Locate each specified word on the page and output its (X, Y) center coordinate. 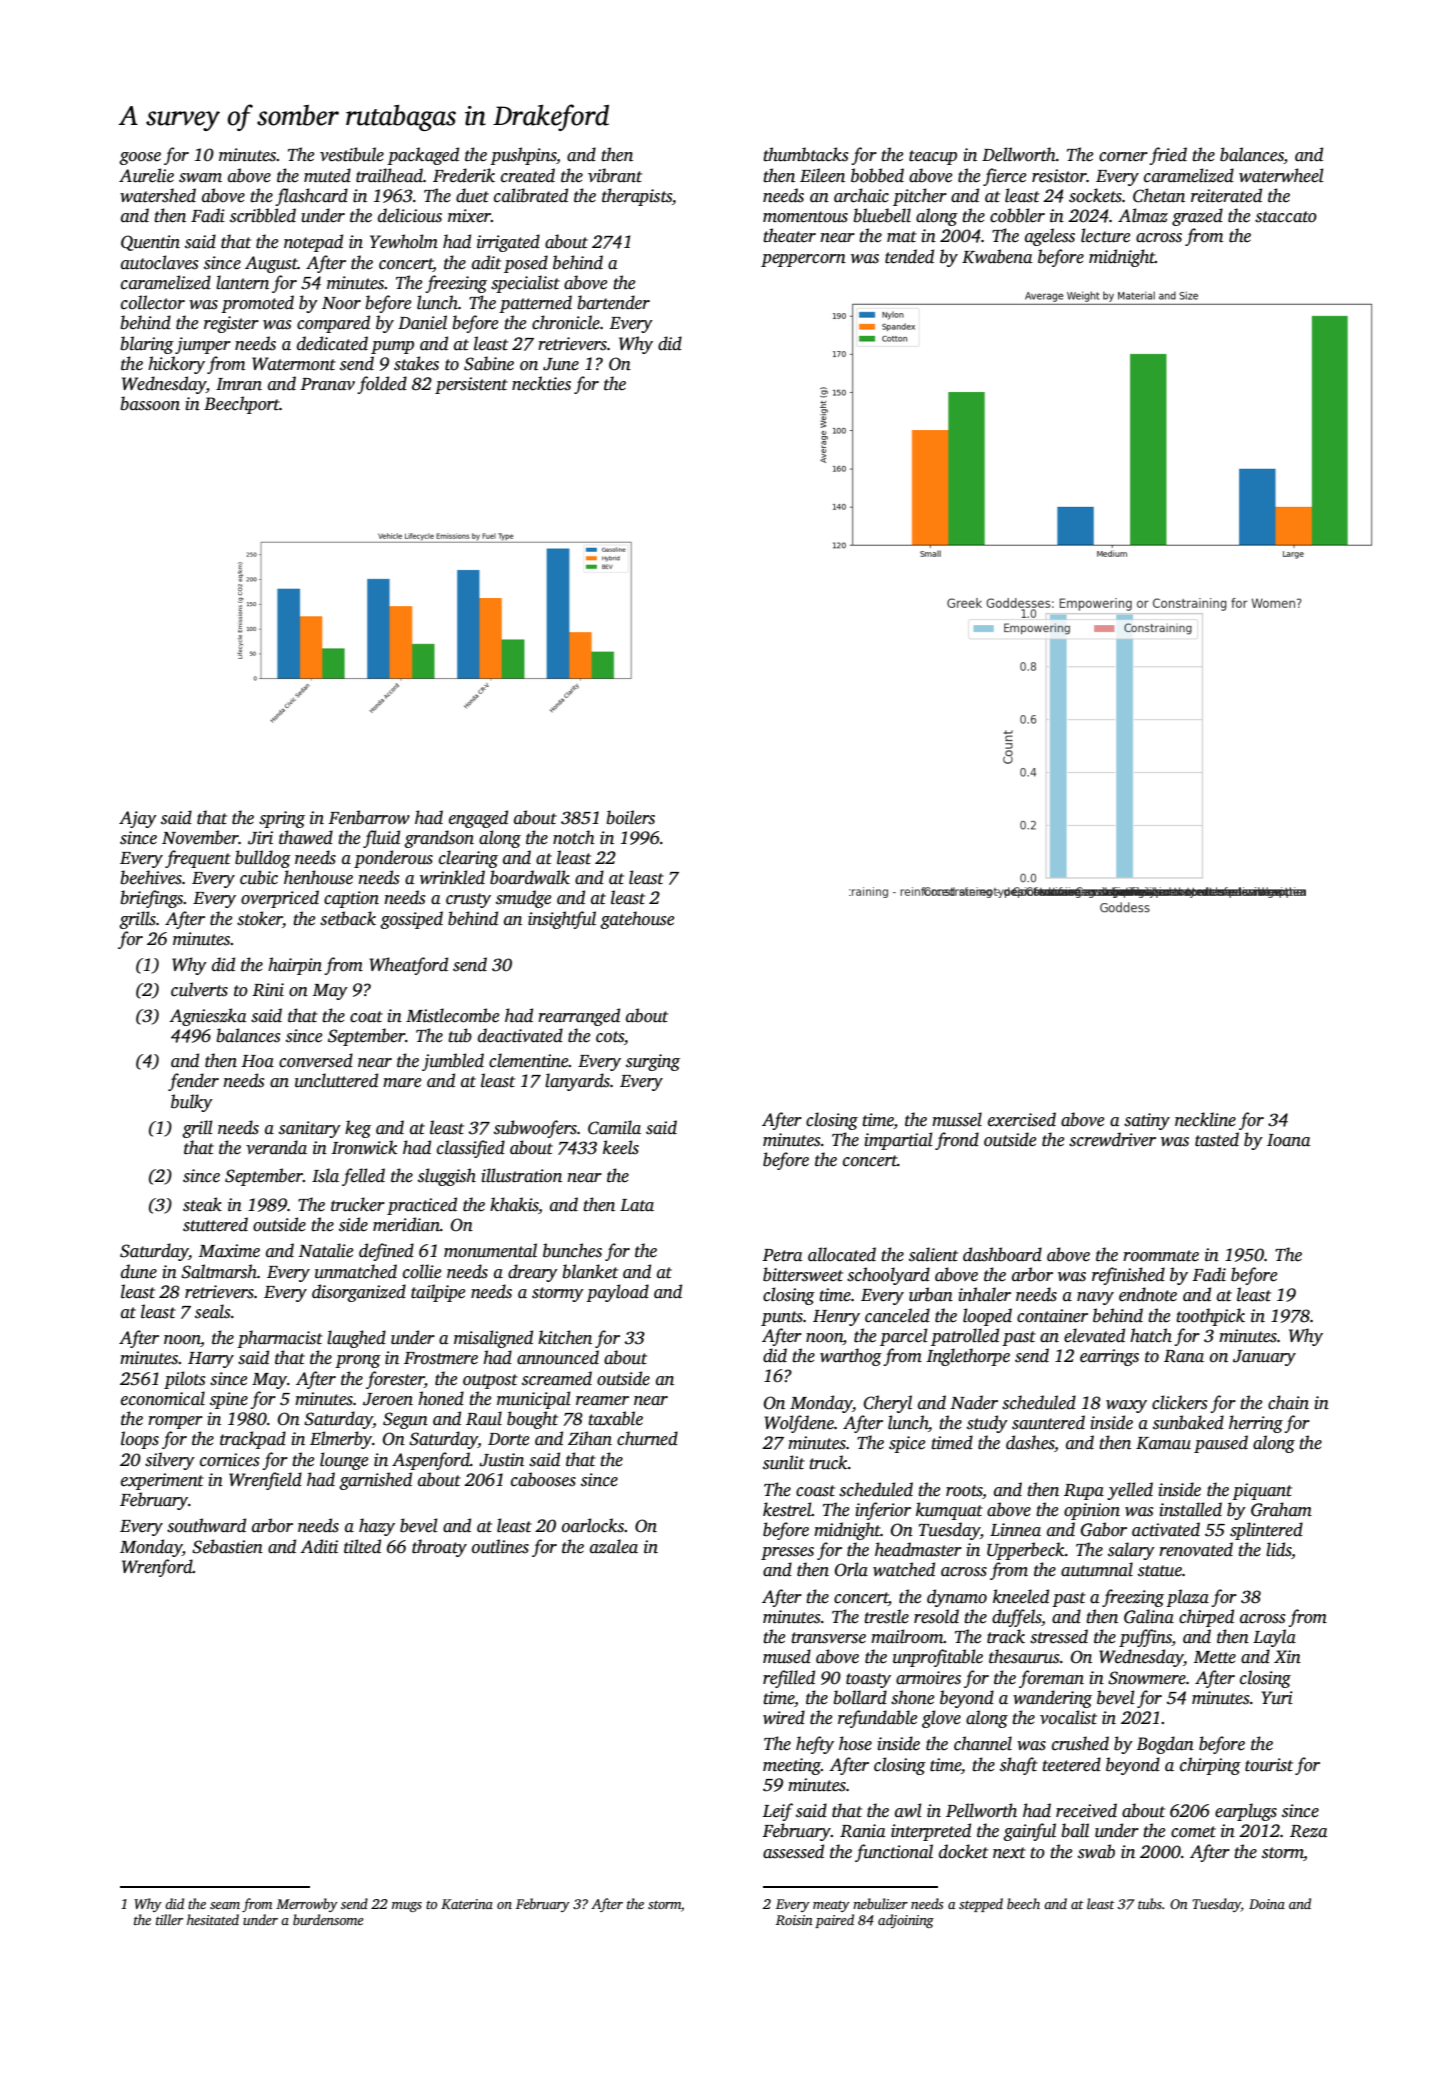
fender (193, 1082)
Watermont (294, 364)
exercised (1022, 1119)
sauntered (1048, 1422)
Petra (782, 1255)
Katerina (467, 1904)
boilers (630, 817)
